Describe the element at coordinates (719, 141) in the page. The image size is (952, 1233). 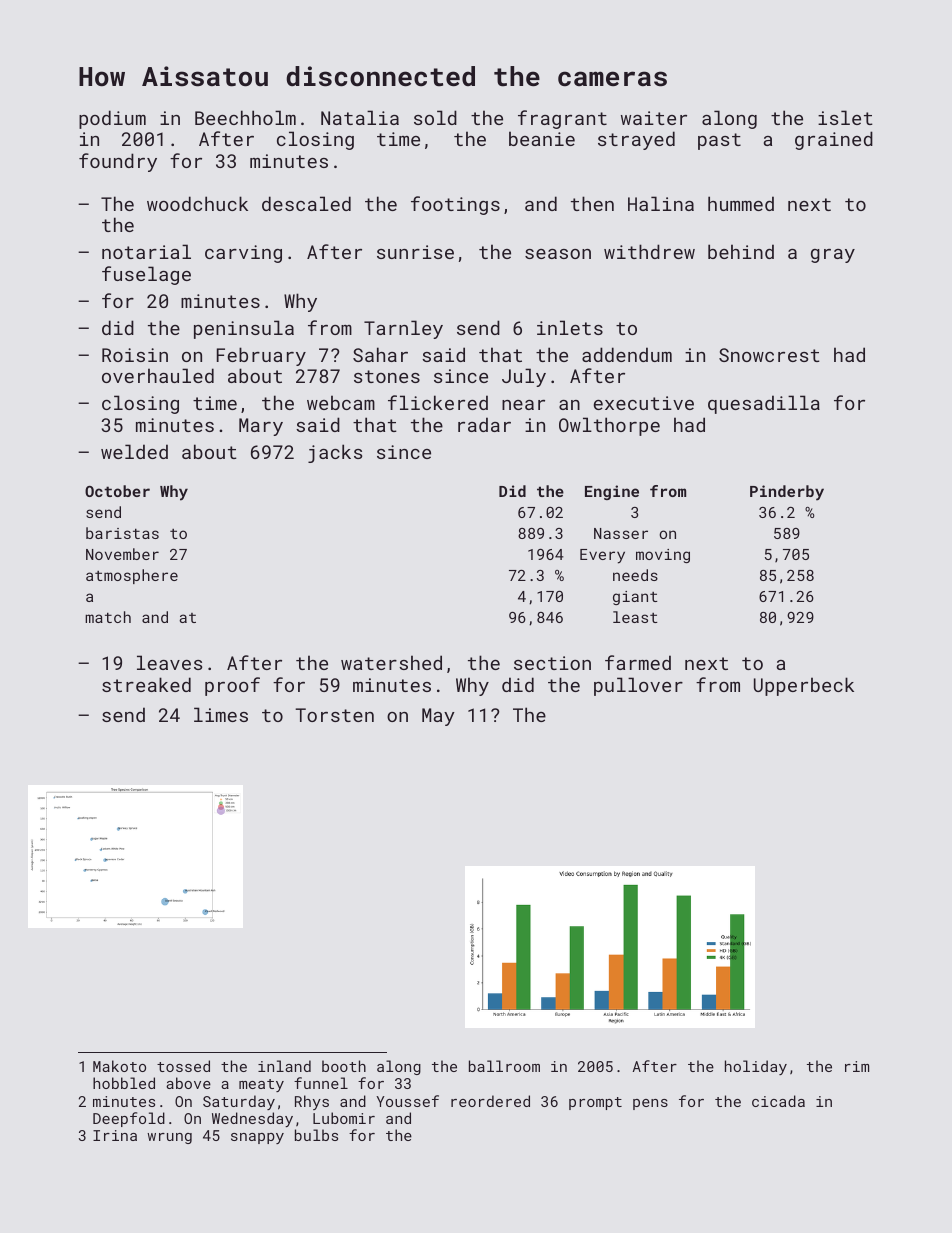
I see `past` at that location.
